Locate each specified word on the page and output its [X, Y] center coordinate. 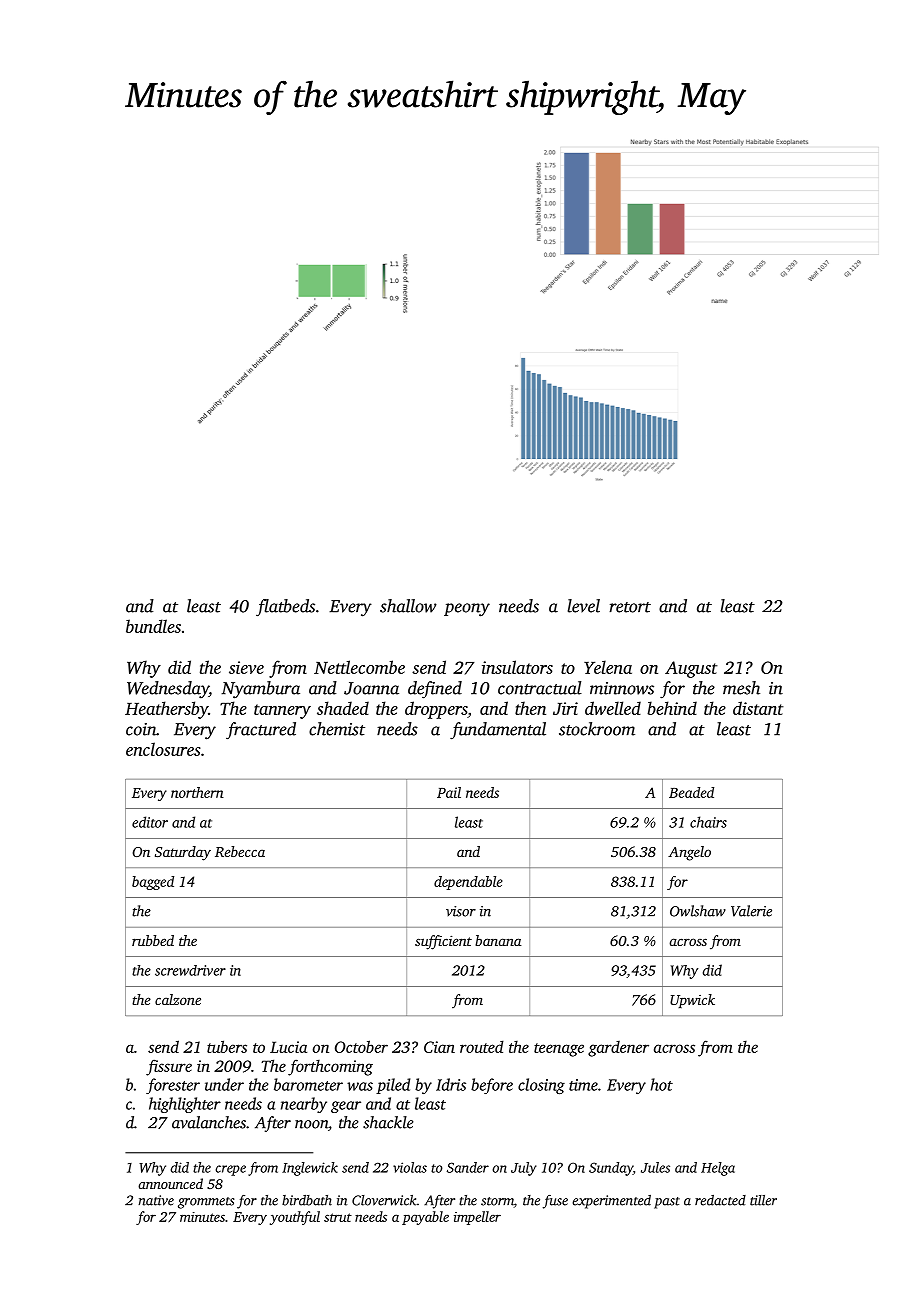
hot [662, 1084]
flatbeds [285, 608]
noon [311, 1124]
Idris [451, 1084]
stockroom [597, 729]
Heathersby [166, 710]
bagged [153, 883]
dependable [468, 883]
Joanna [371, 688]
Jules [655, 1167]
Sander [468, 1167]
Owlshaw [698, 911]
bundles [153, 626]
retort [630, 607]
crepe [230, 1170]
